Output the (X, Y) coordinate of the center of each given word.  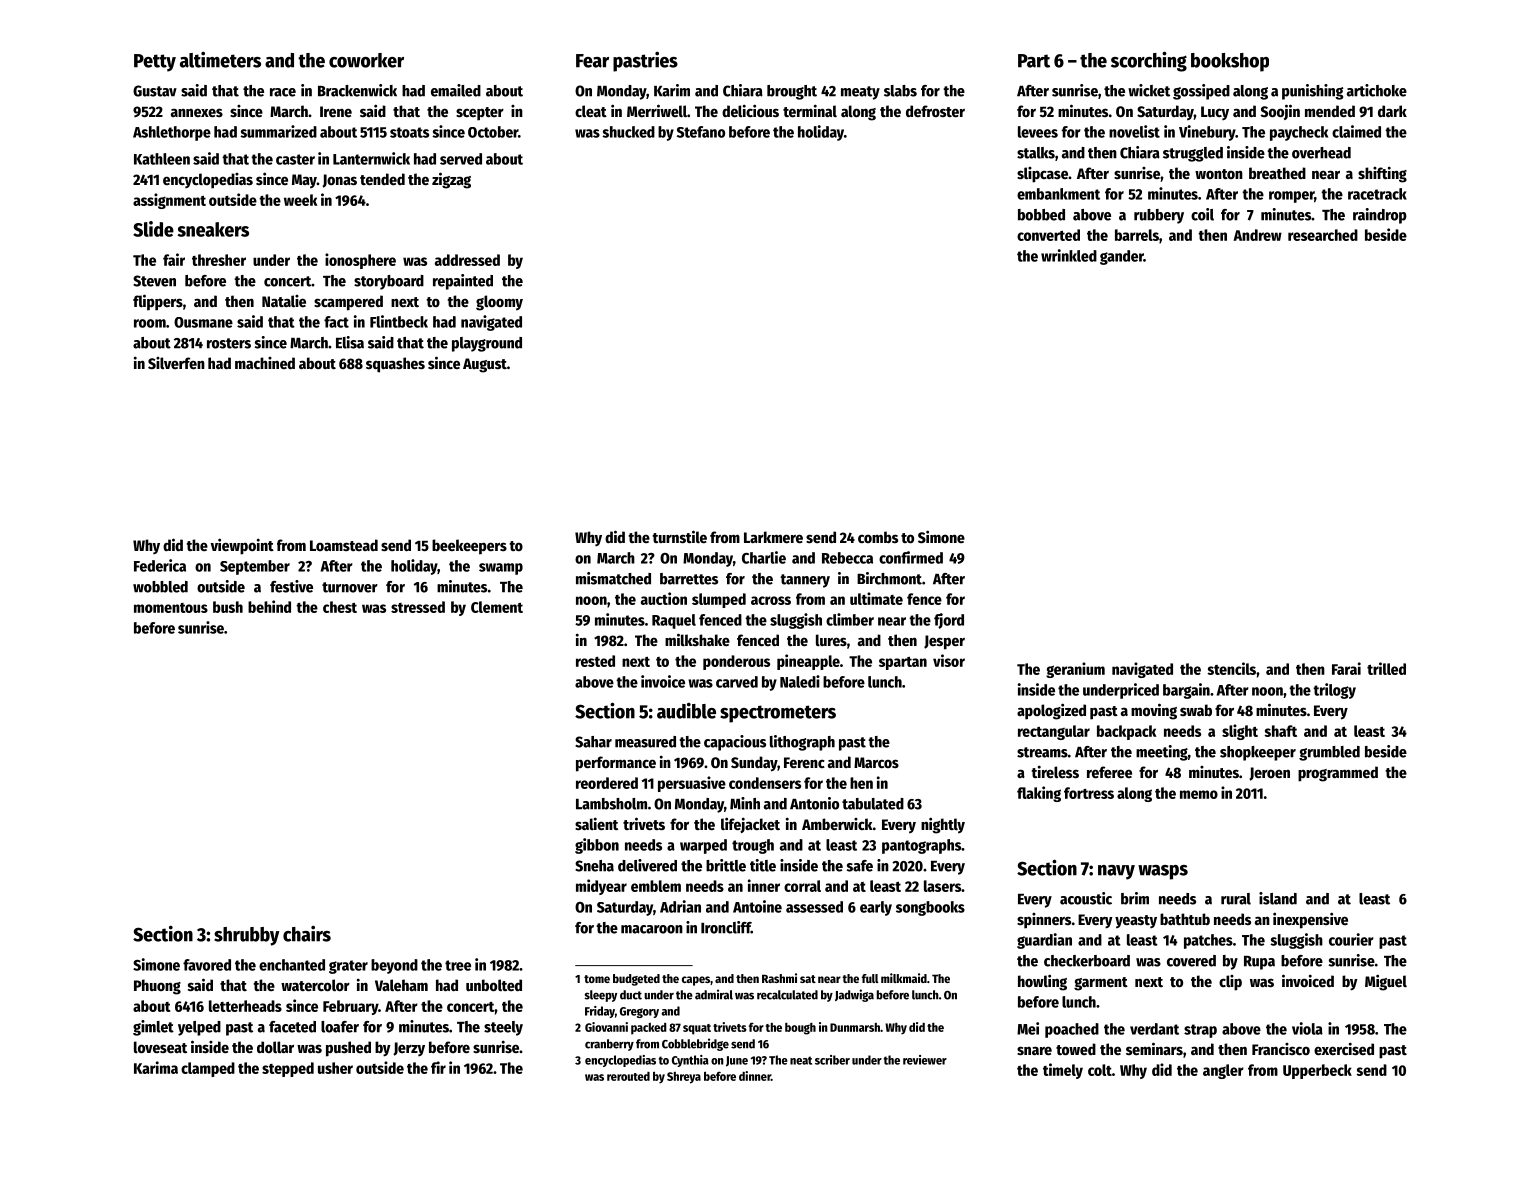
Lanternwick (371, 158)
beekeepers (469, 547)
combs (878, 537)
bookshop (1230, 62)
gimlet (153, 1028)
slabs (900, 91)
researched (1323, 235)
